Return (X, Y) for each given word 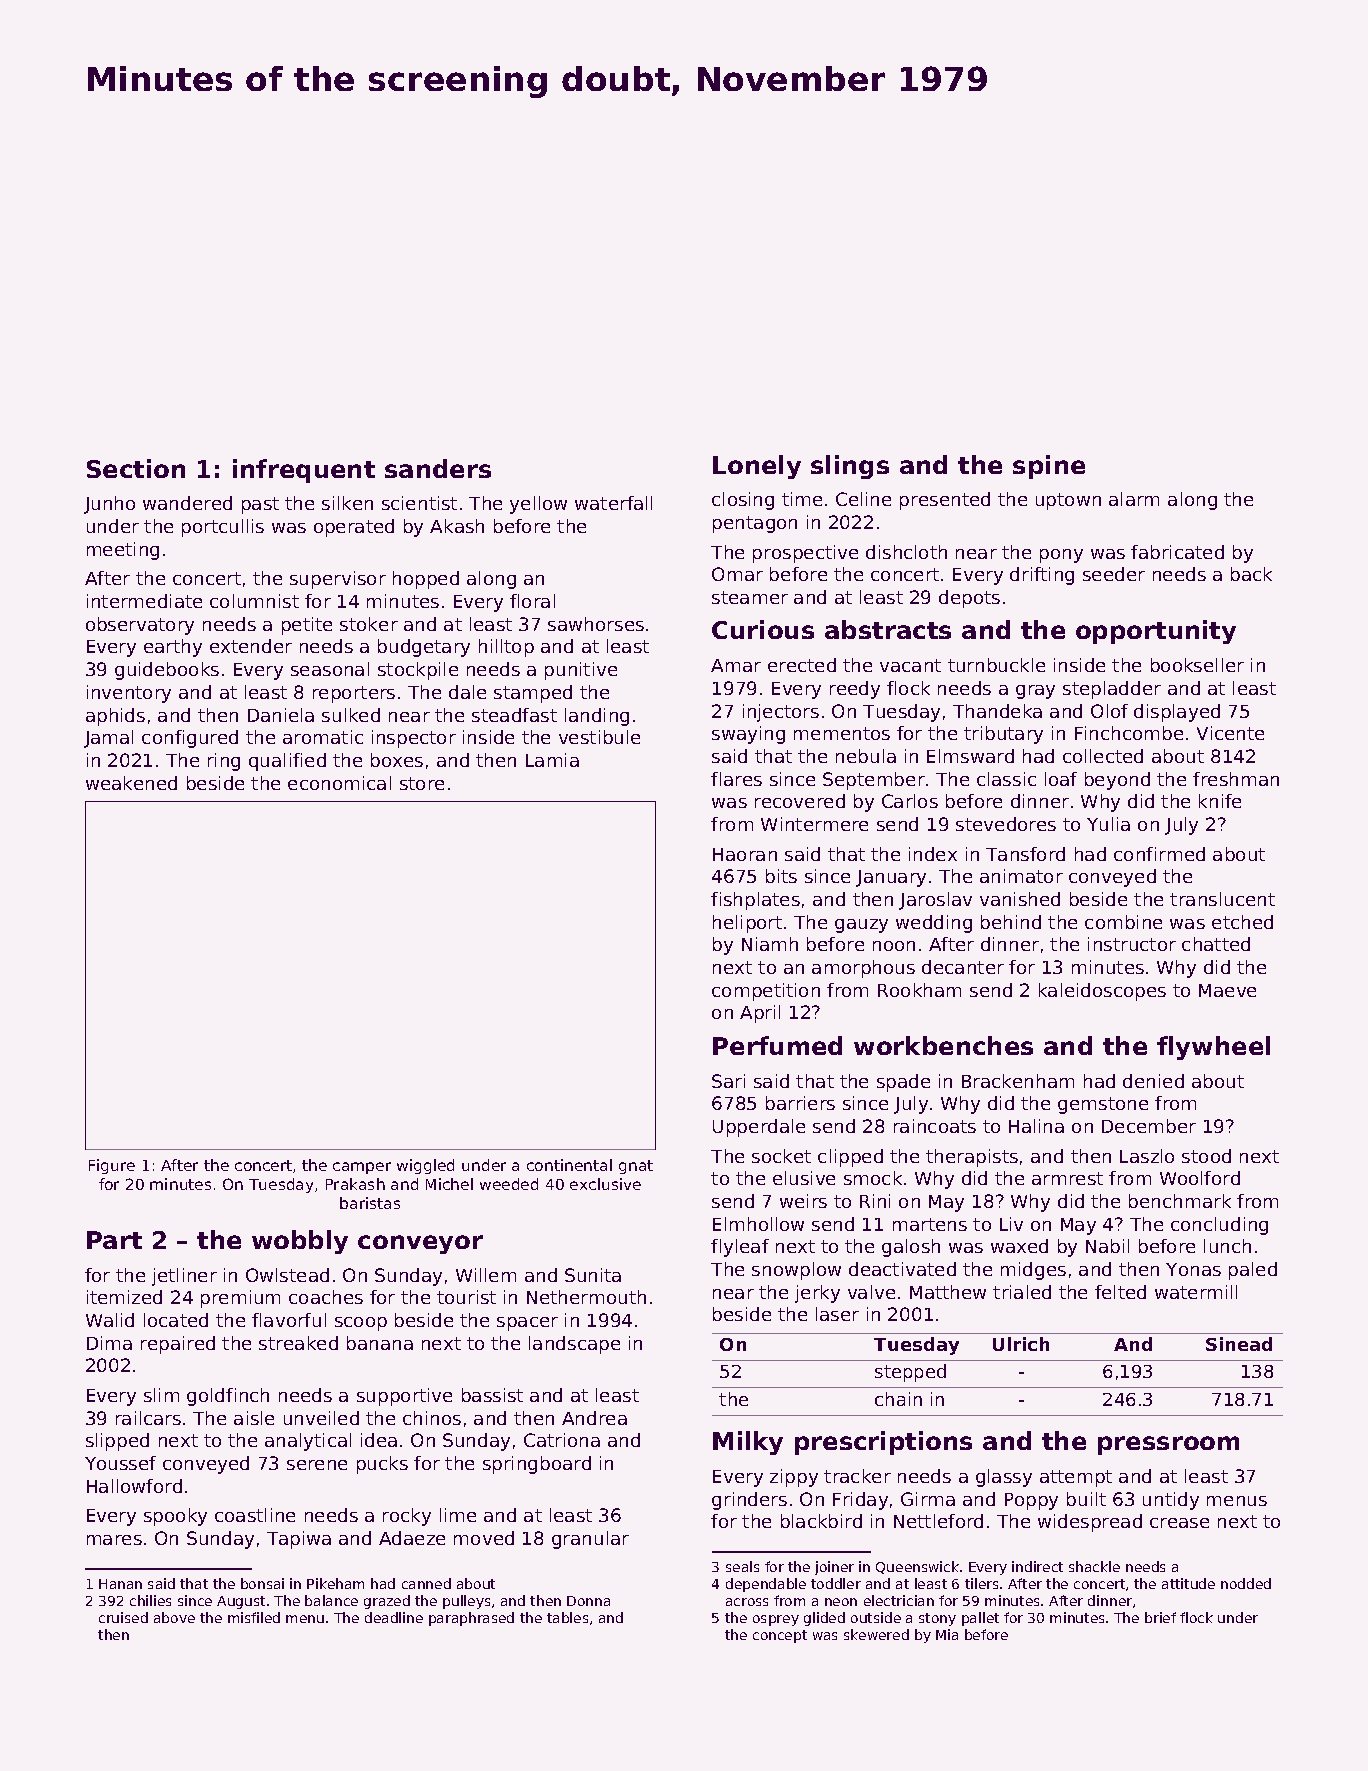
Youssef (120, 1463)
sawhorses (596, 624)
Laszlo (1147, 1156)
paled (1253, 1271)
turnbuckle (996, 665)
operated (354, 528)
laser (837, 1314)
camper (362, 1168)
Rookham (919, 990)
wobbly (300, 1242)
